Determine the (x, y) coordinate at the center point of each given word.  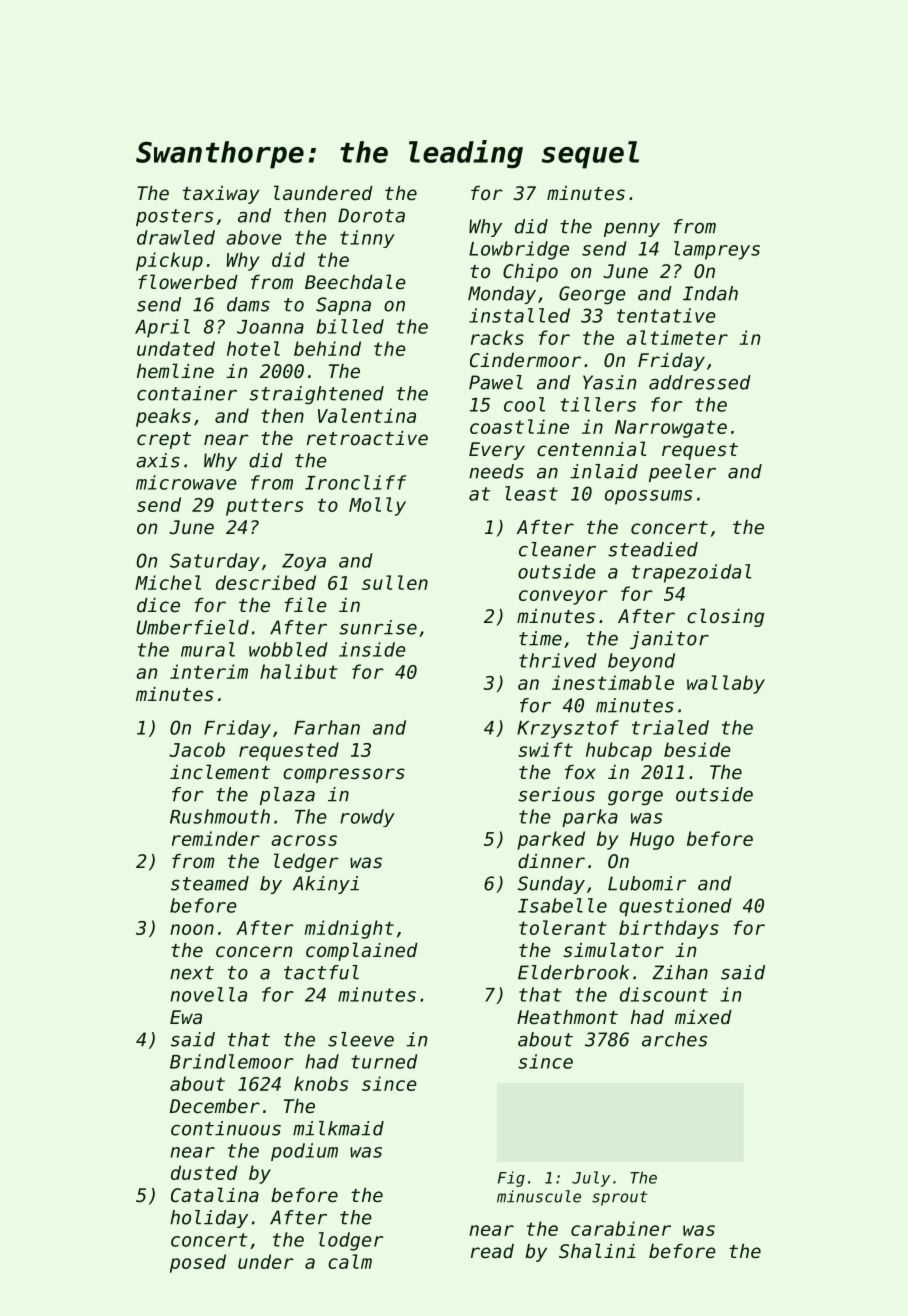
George (592, 295)
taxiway (221, 195)
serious (556, 794)
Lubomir (647, 883)
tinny (367, 239)
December (215, 1106)
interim (209, 671)
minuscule (539, 1196)
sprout (619, 1198)
